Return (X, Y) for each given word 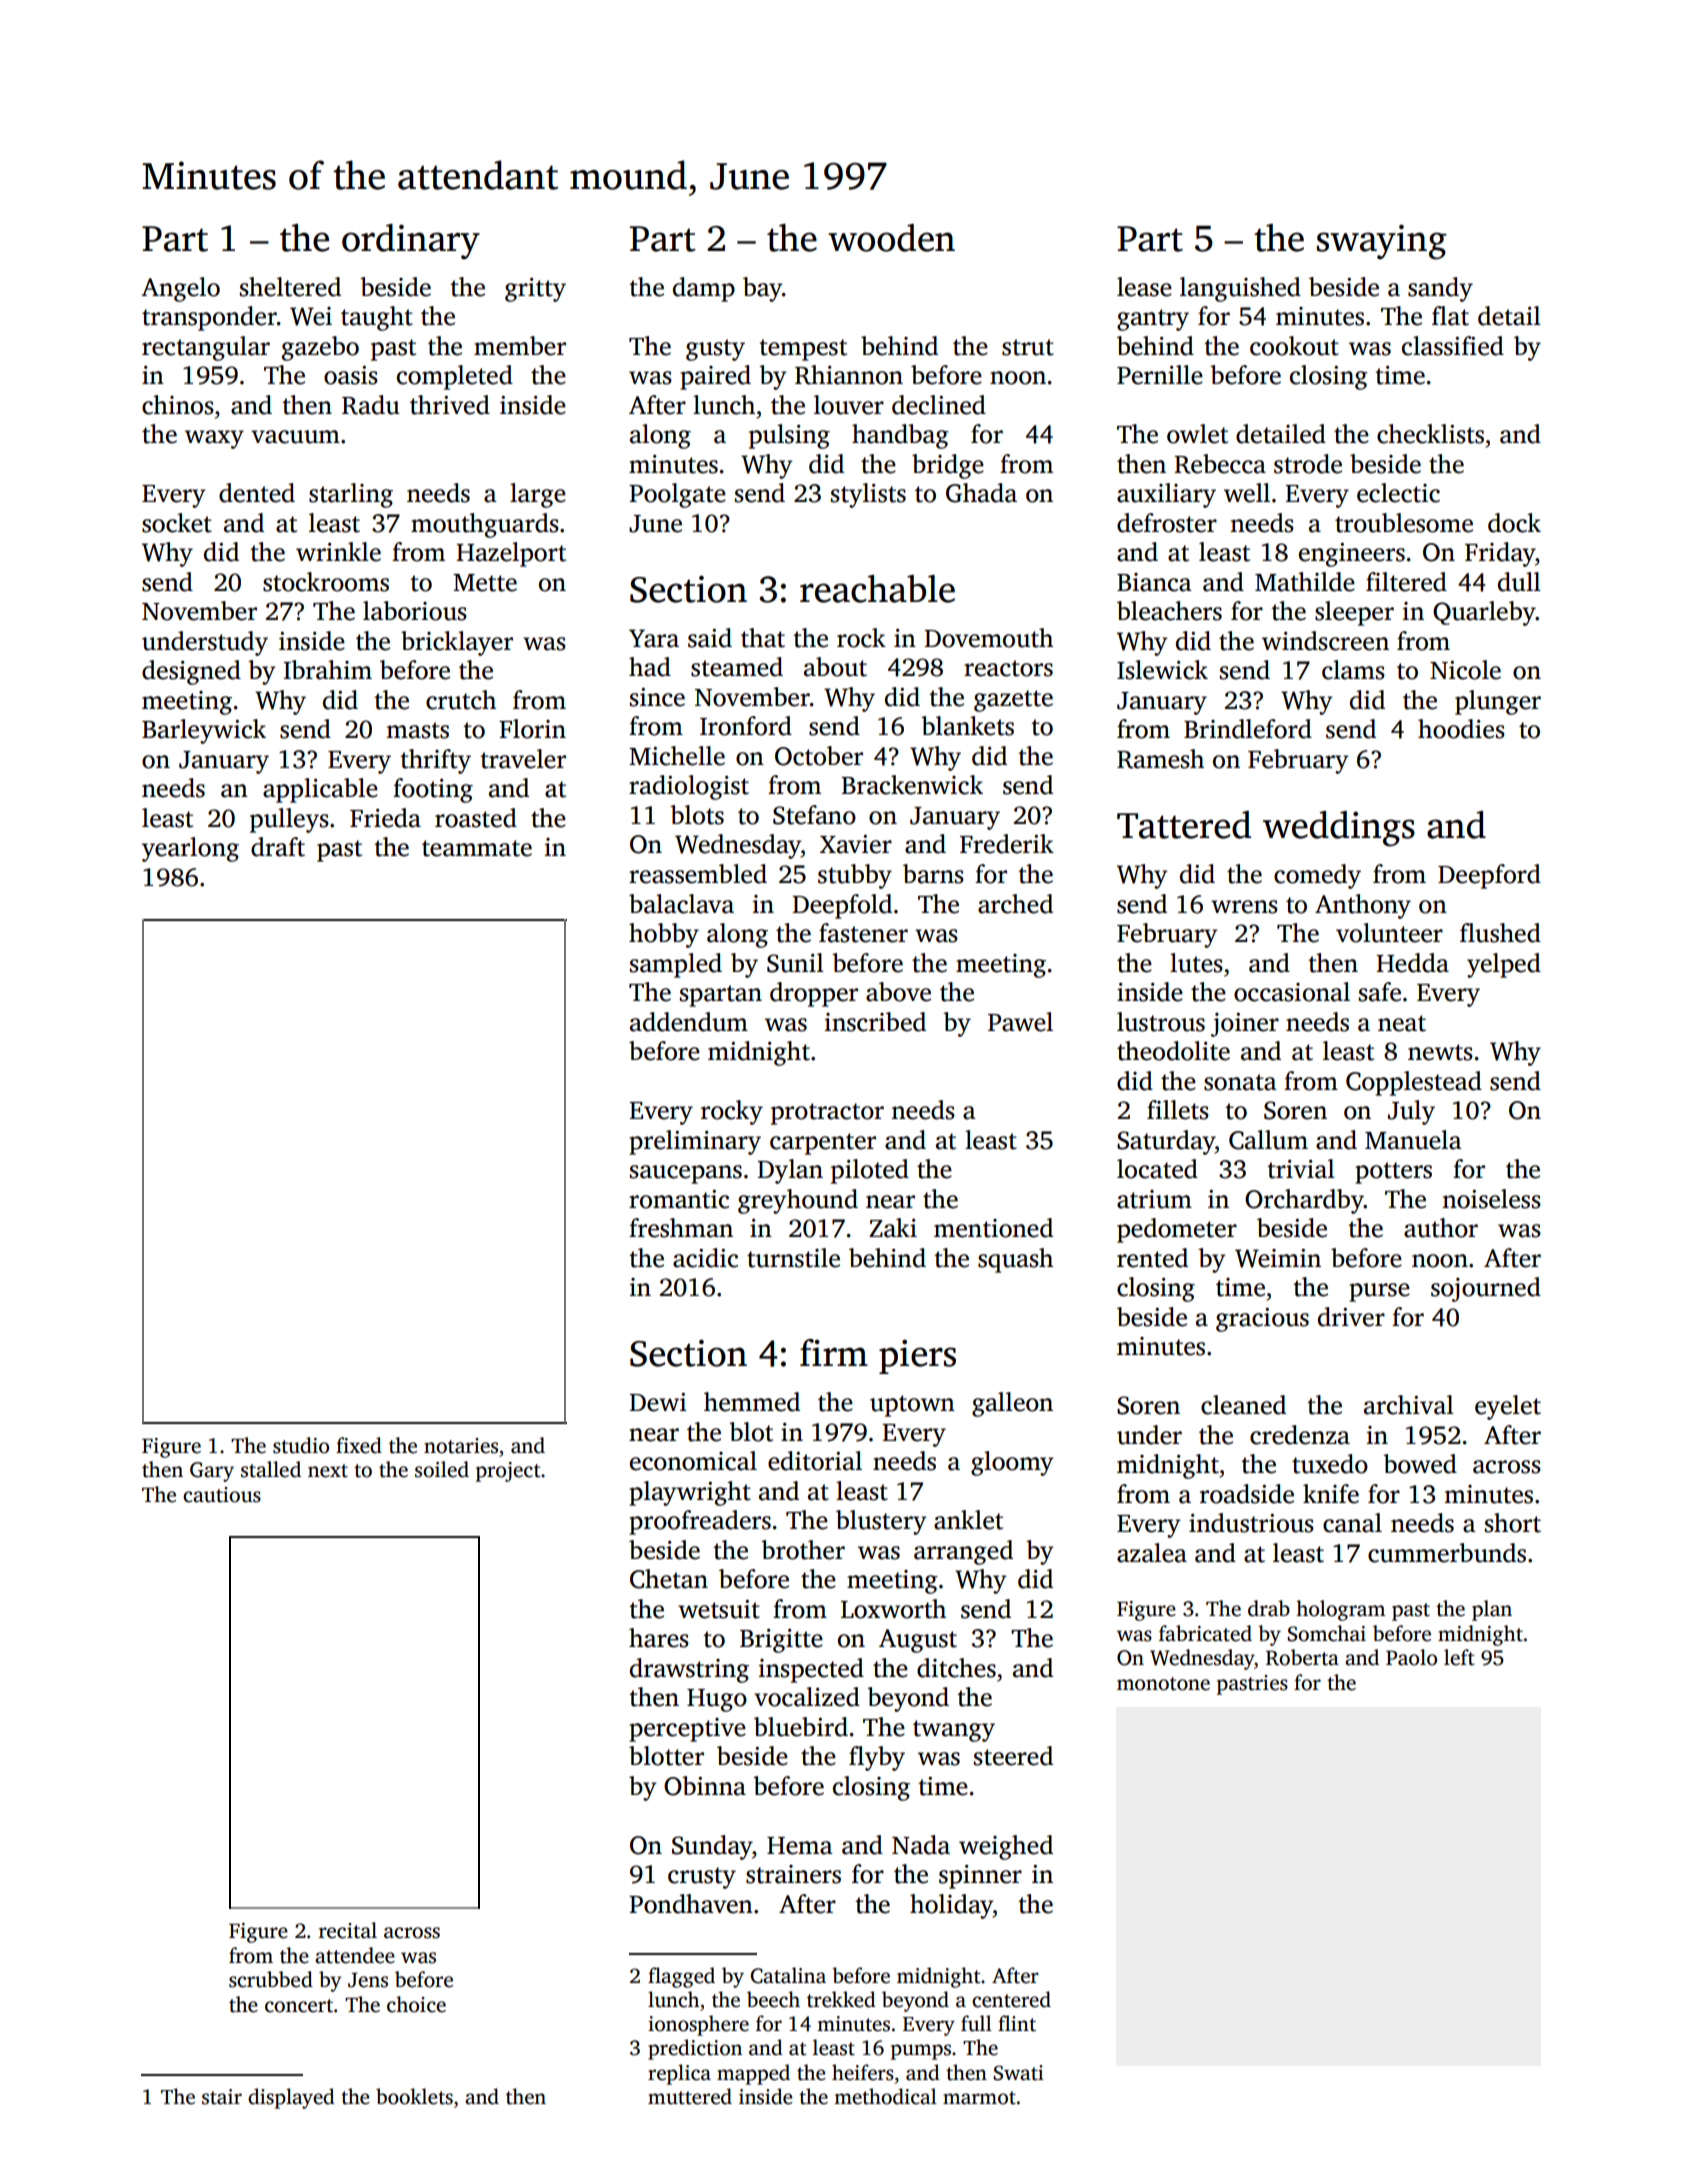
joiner (1245, 1025)
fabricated (1205, 1633)
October (819, 756)
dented (257, 493)
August (918, 1641)
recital (348, 1930)
